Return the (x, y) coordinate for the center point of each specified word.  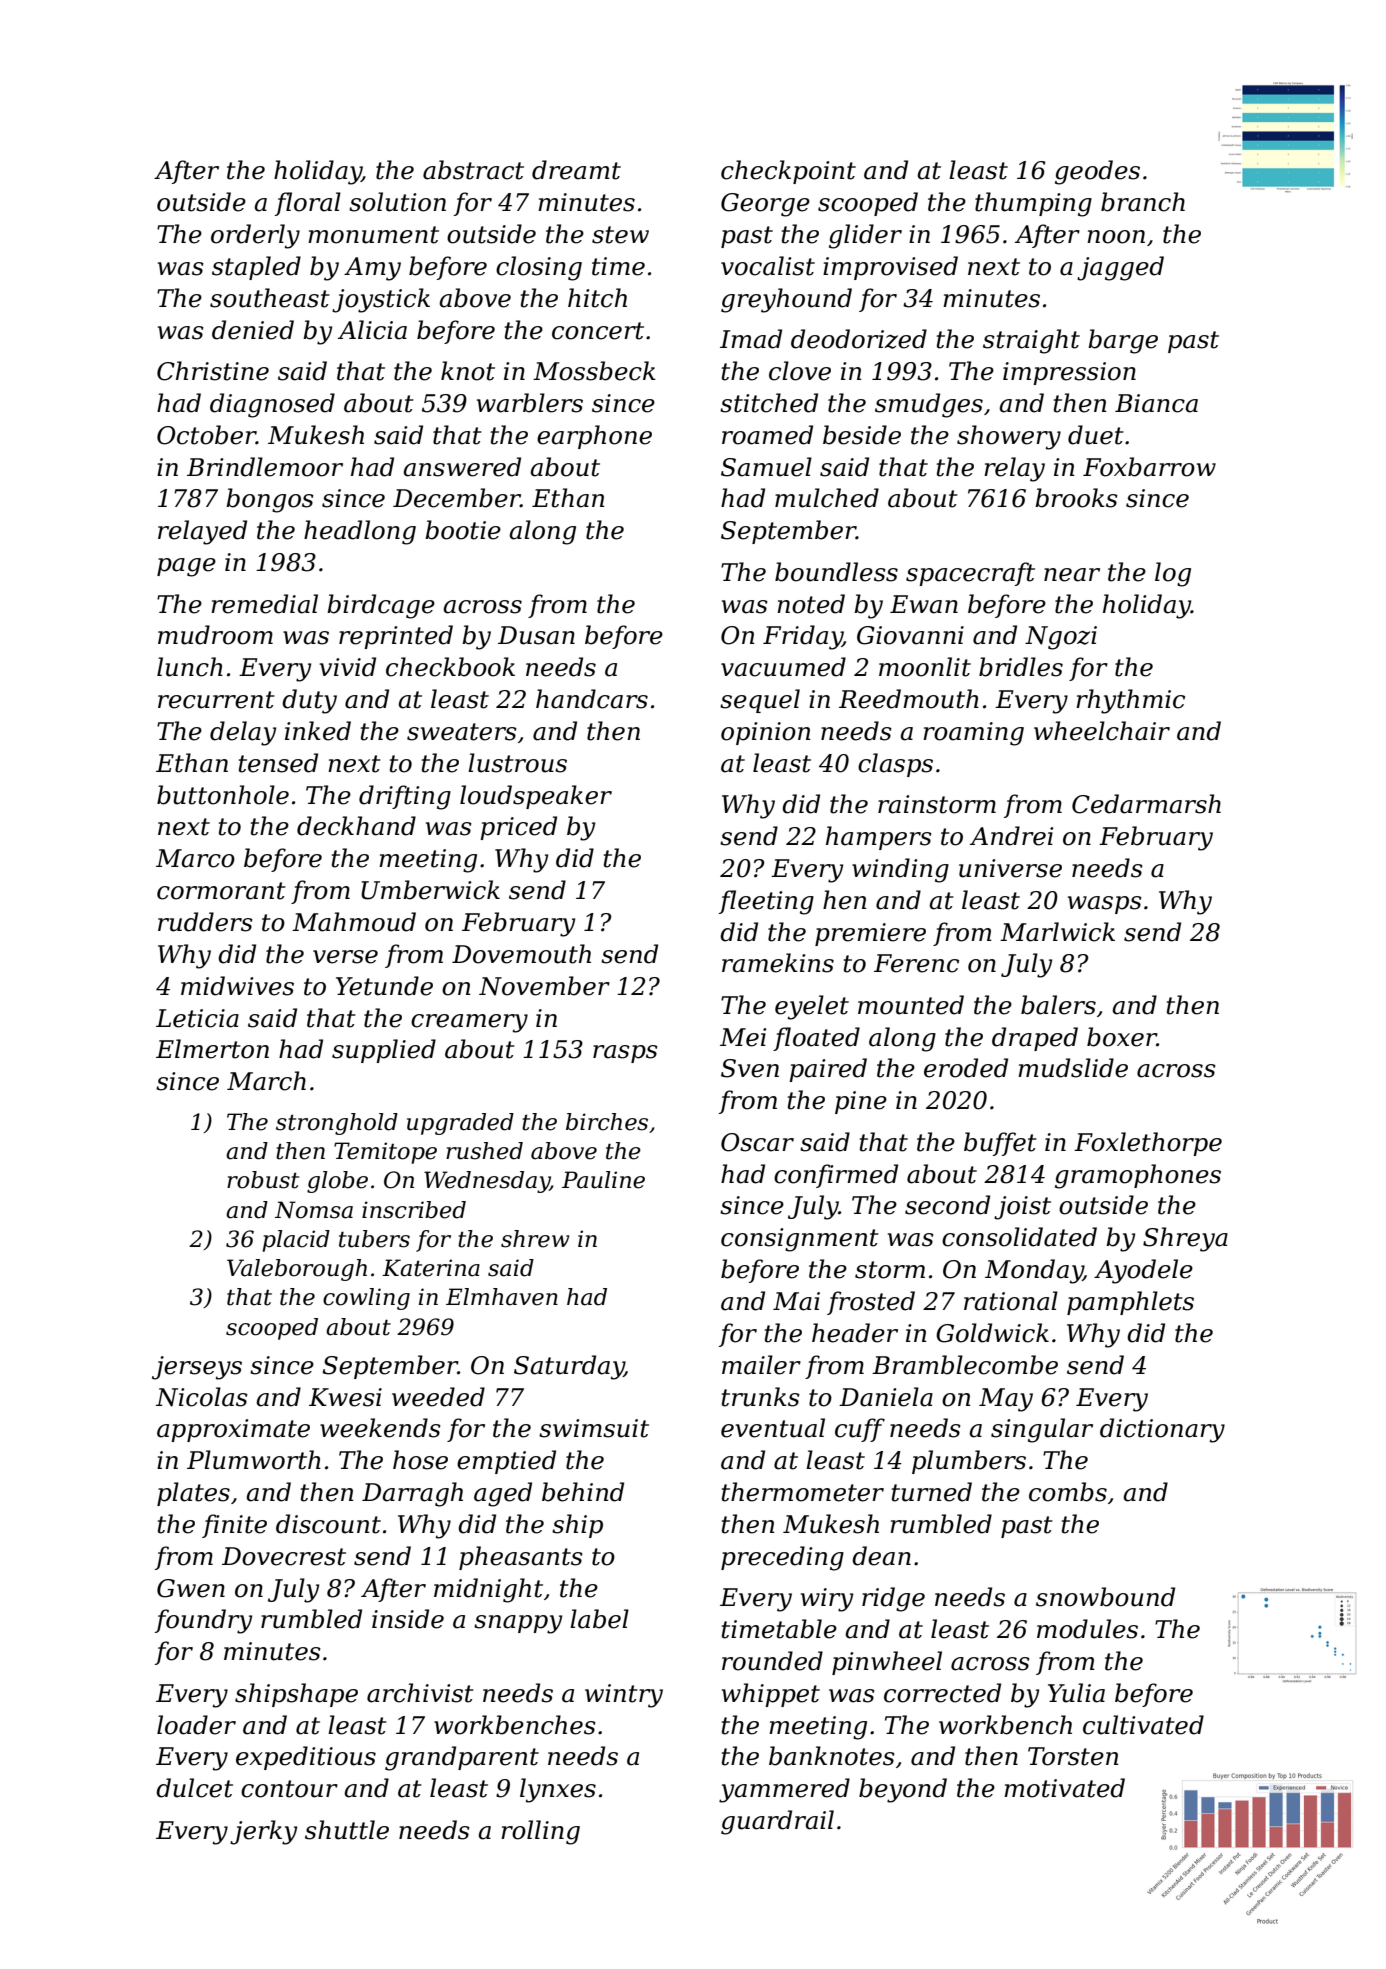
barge (1123, 341)
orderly (255, 236)
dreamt (576, 170)
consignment (800, 1240)
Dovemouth (521, 954)
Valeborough (297, 1270)
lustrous (517, 763)
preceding (782, 1558)
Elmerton (212, 1049)
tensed (278, 763)
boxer (1122, 1037)
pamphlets (1130, 1303)
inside (408, 1619)
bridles (1021, 667)
